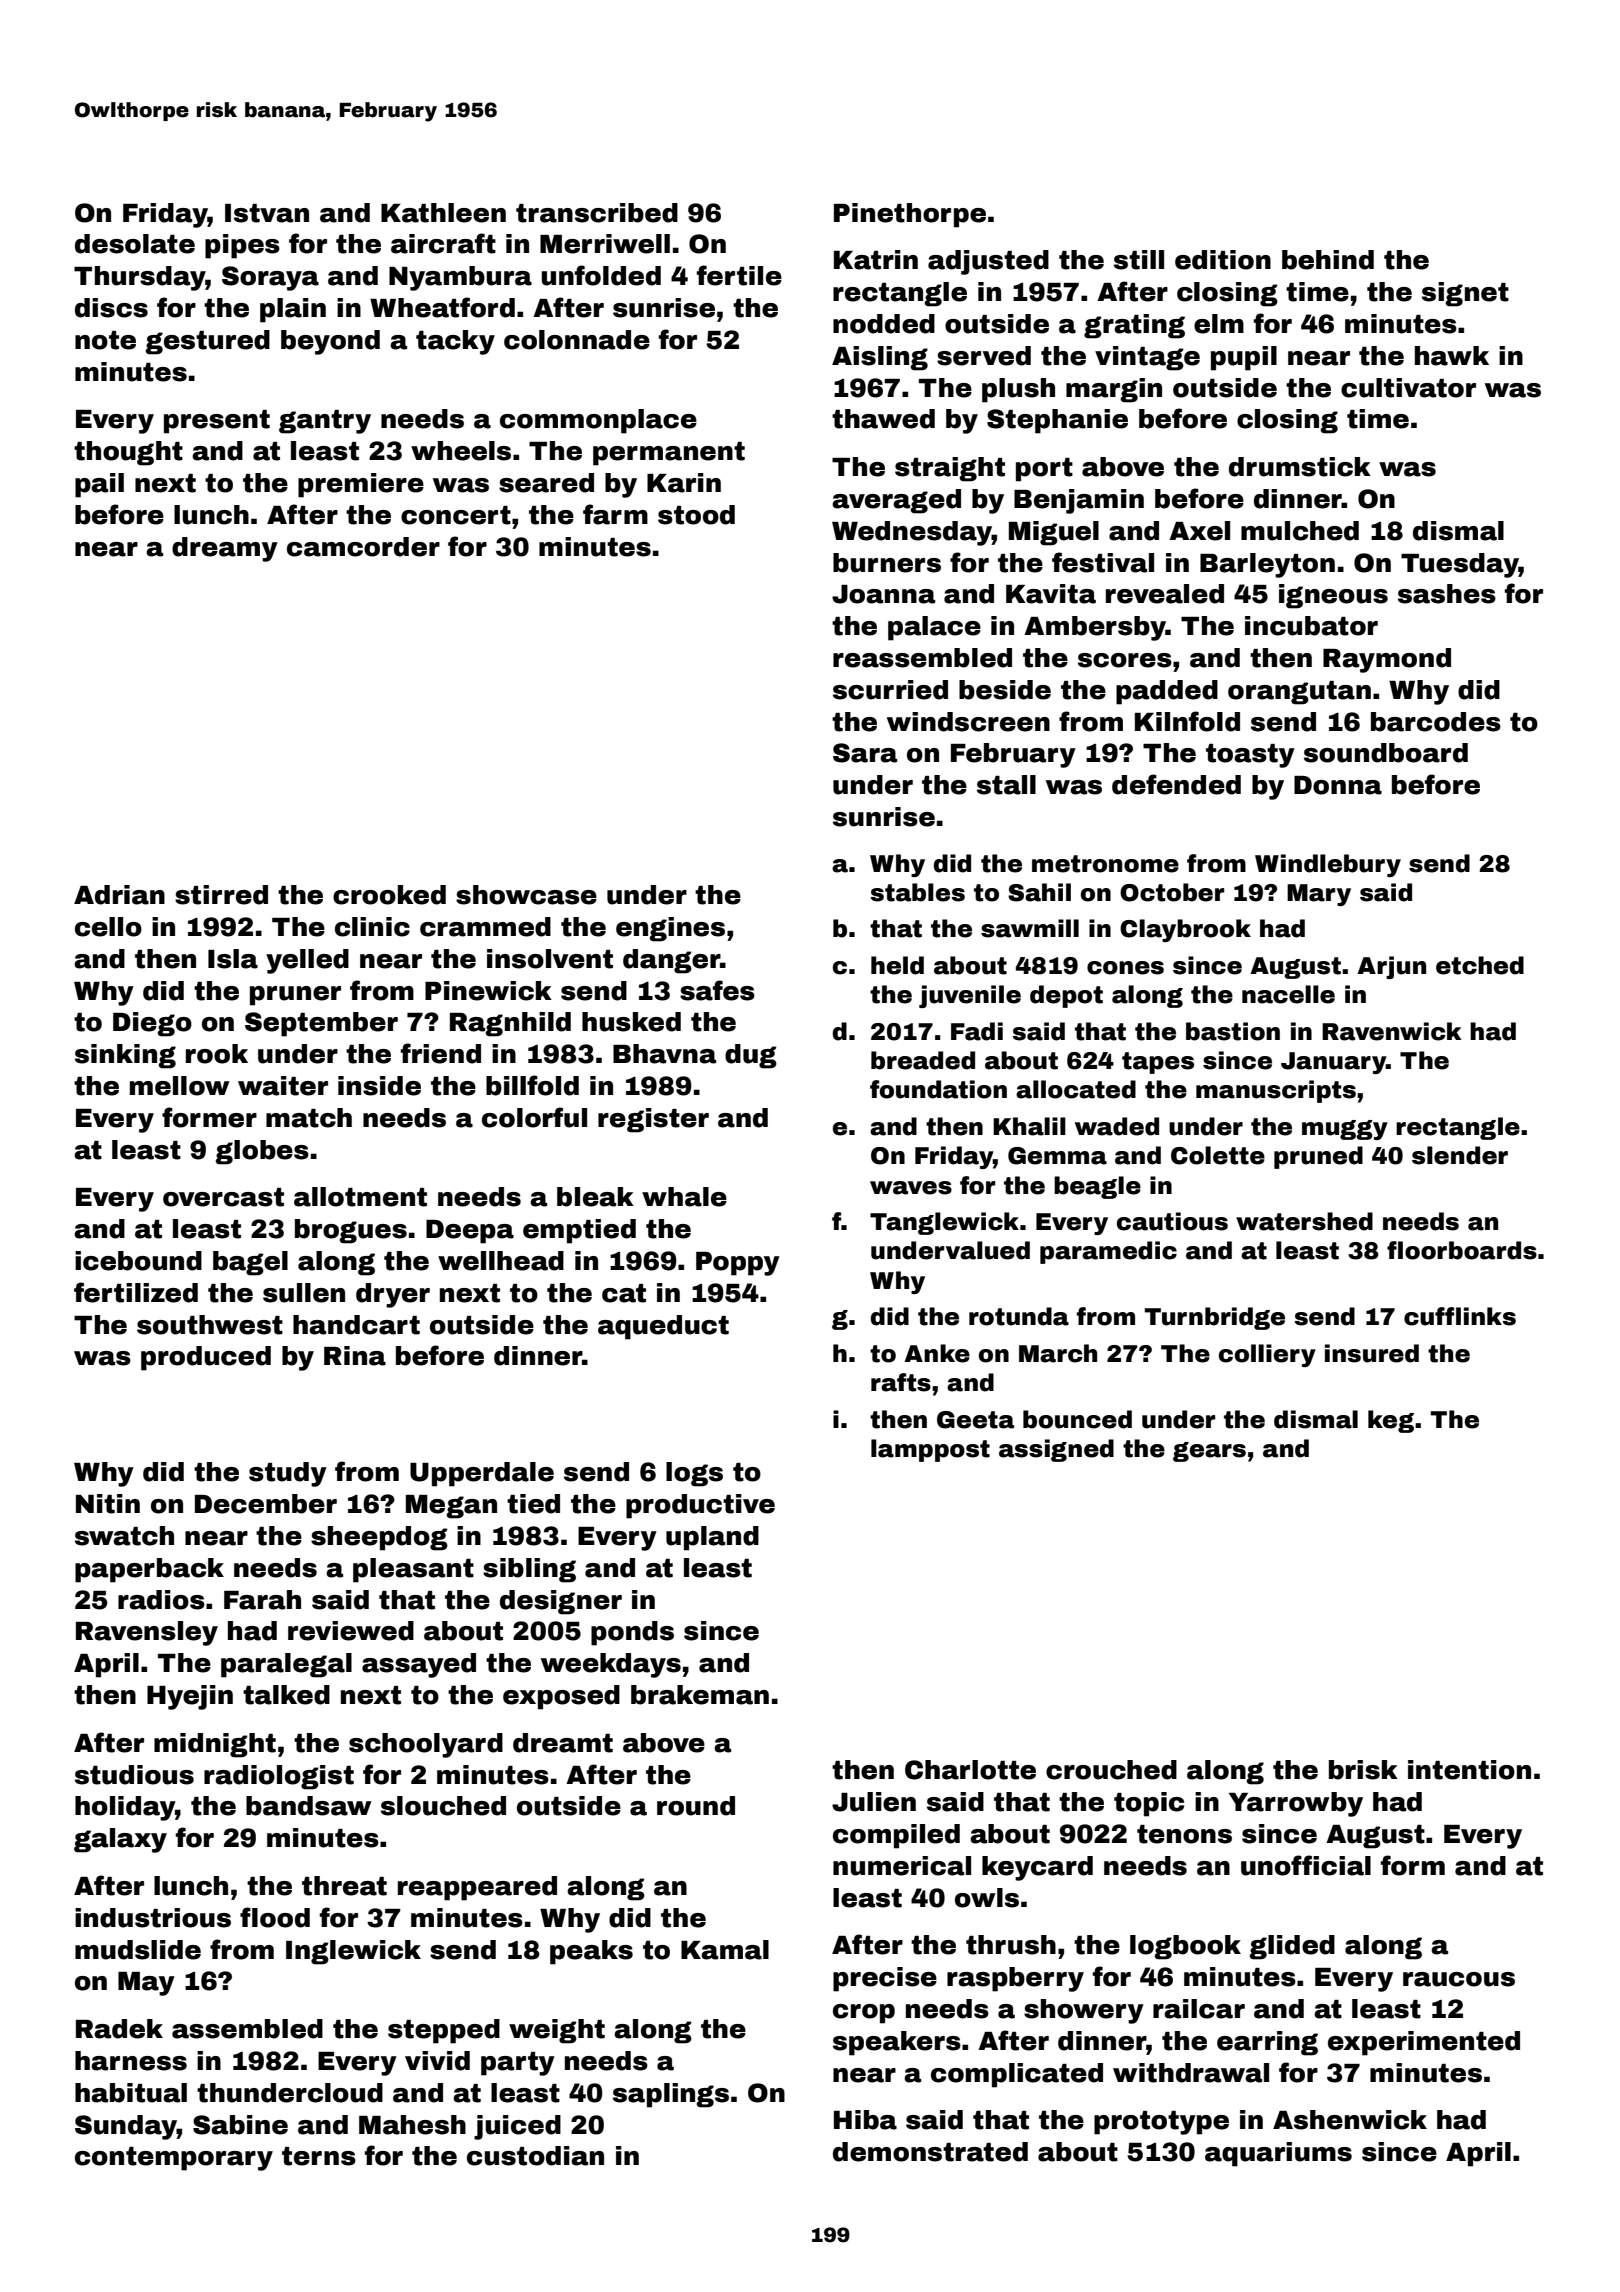 This document has height=2292, width=1620. What do you see at coordinates (319, 2156) in the document?
I see `terns` at bounding box center [319, 2156].
